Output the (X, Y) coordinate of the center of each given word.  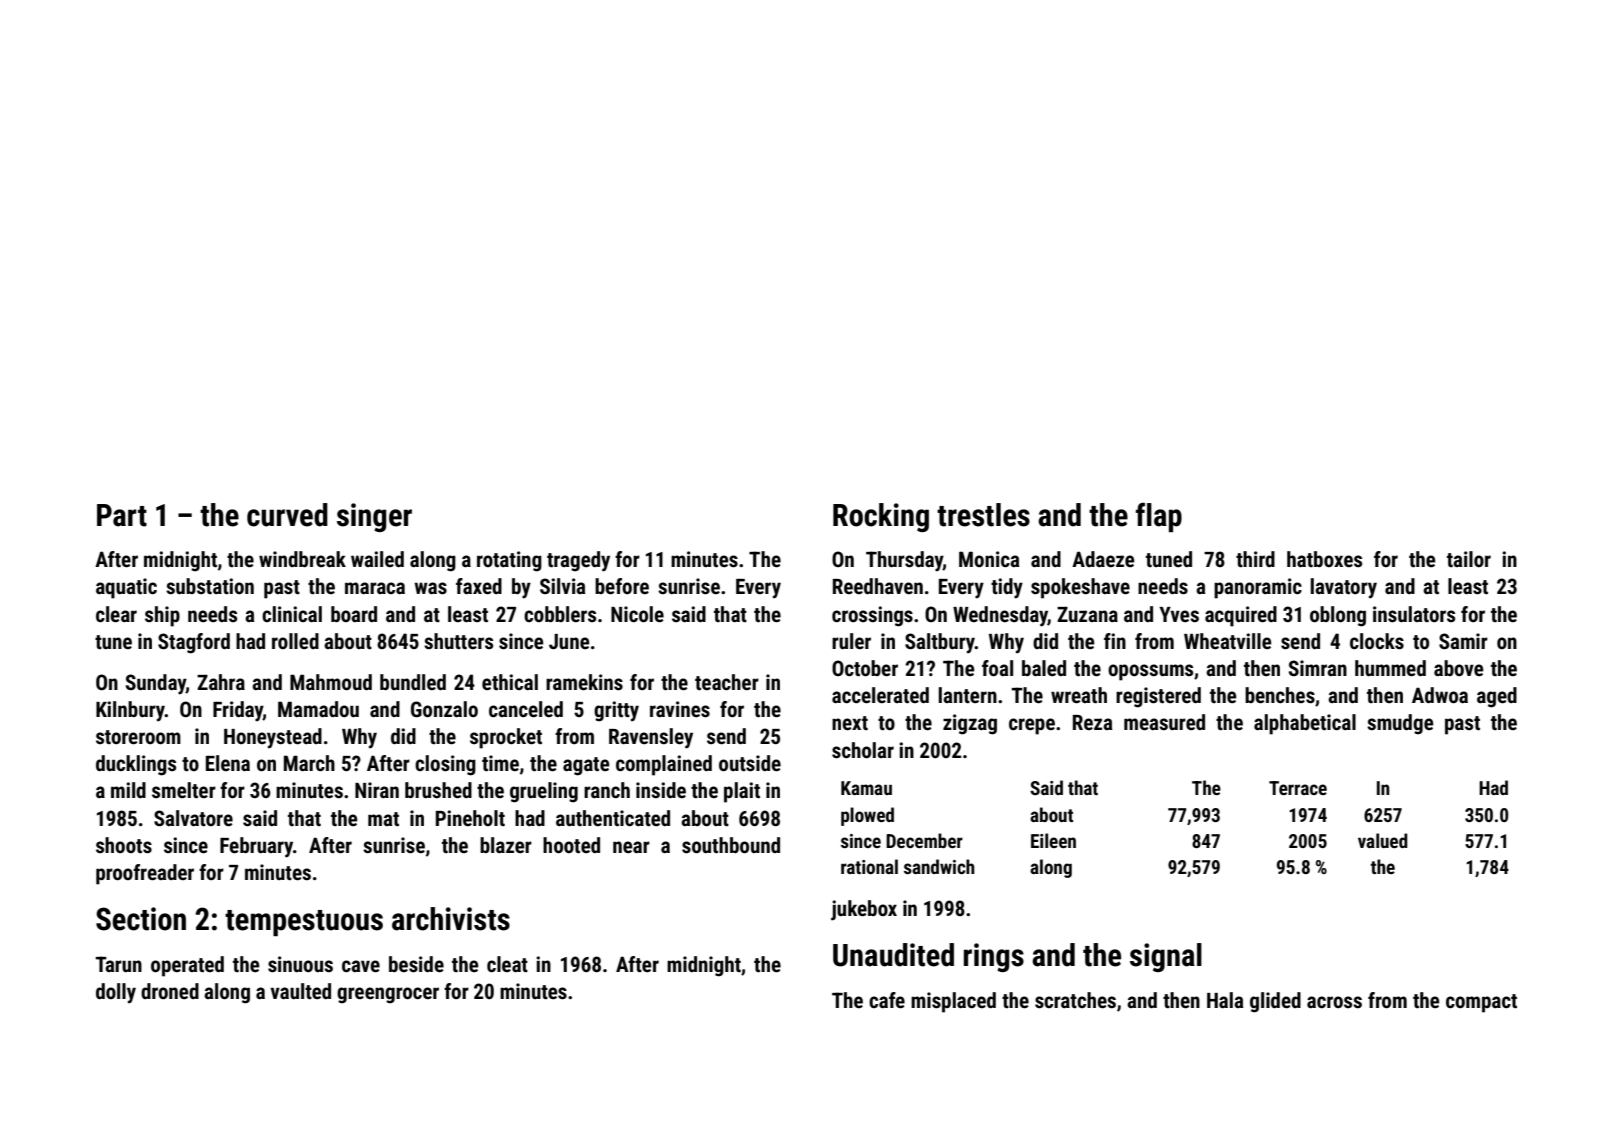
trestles (983, 515)
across (1334, 1002)
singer (374, 517)
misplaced (953, 1002)
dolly (116, 993)
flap (1159, 517)
